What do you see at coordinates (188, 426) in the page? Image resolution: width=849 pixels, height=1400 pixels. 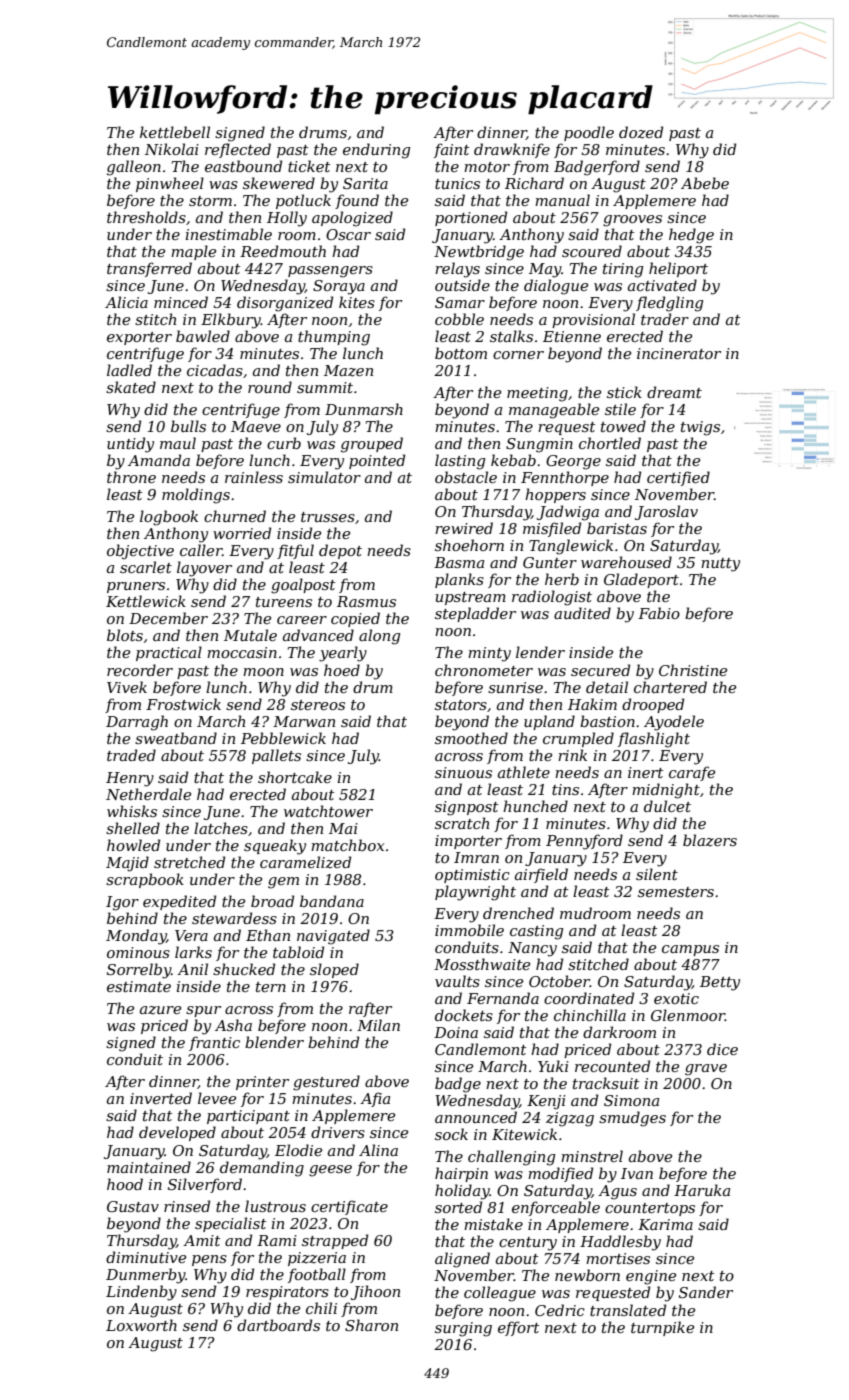 I see `bulls` at bounding box center [188, 426].
